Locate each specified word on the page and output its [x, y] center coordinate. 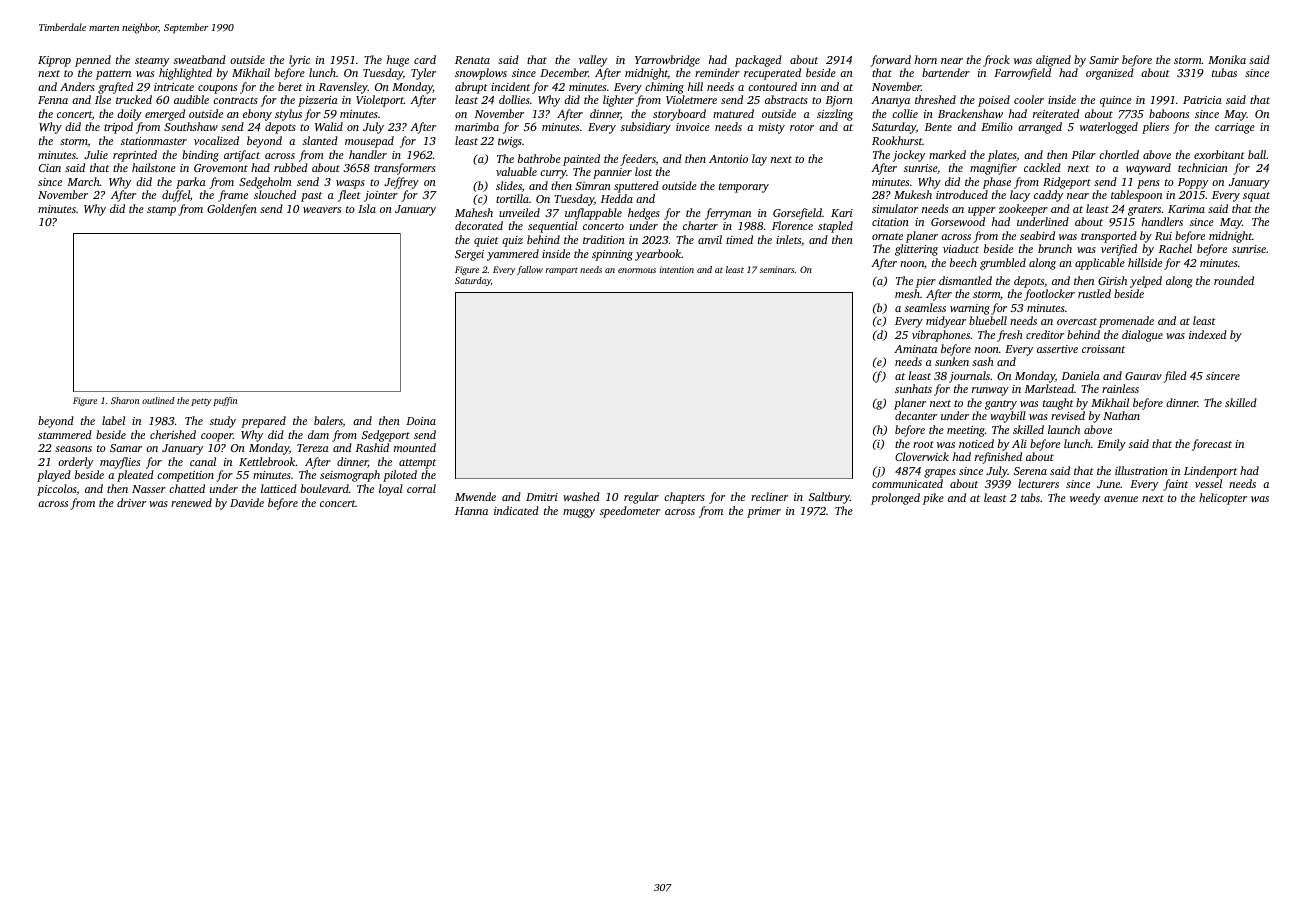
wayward [1148, 169]
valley [593, 61]
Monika [1227, 59]
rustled [1094, 293]
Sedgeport [386, 436]
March [83, 181]
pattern [113, 75]
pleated [135, 476]
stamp [161, 211]
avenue [1121, 499]
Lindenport [1210, 472]
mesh [907, 293]
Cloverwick [922, 456]
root [923, 444]
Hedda [617, 198]
